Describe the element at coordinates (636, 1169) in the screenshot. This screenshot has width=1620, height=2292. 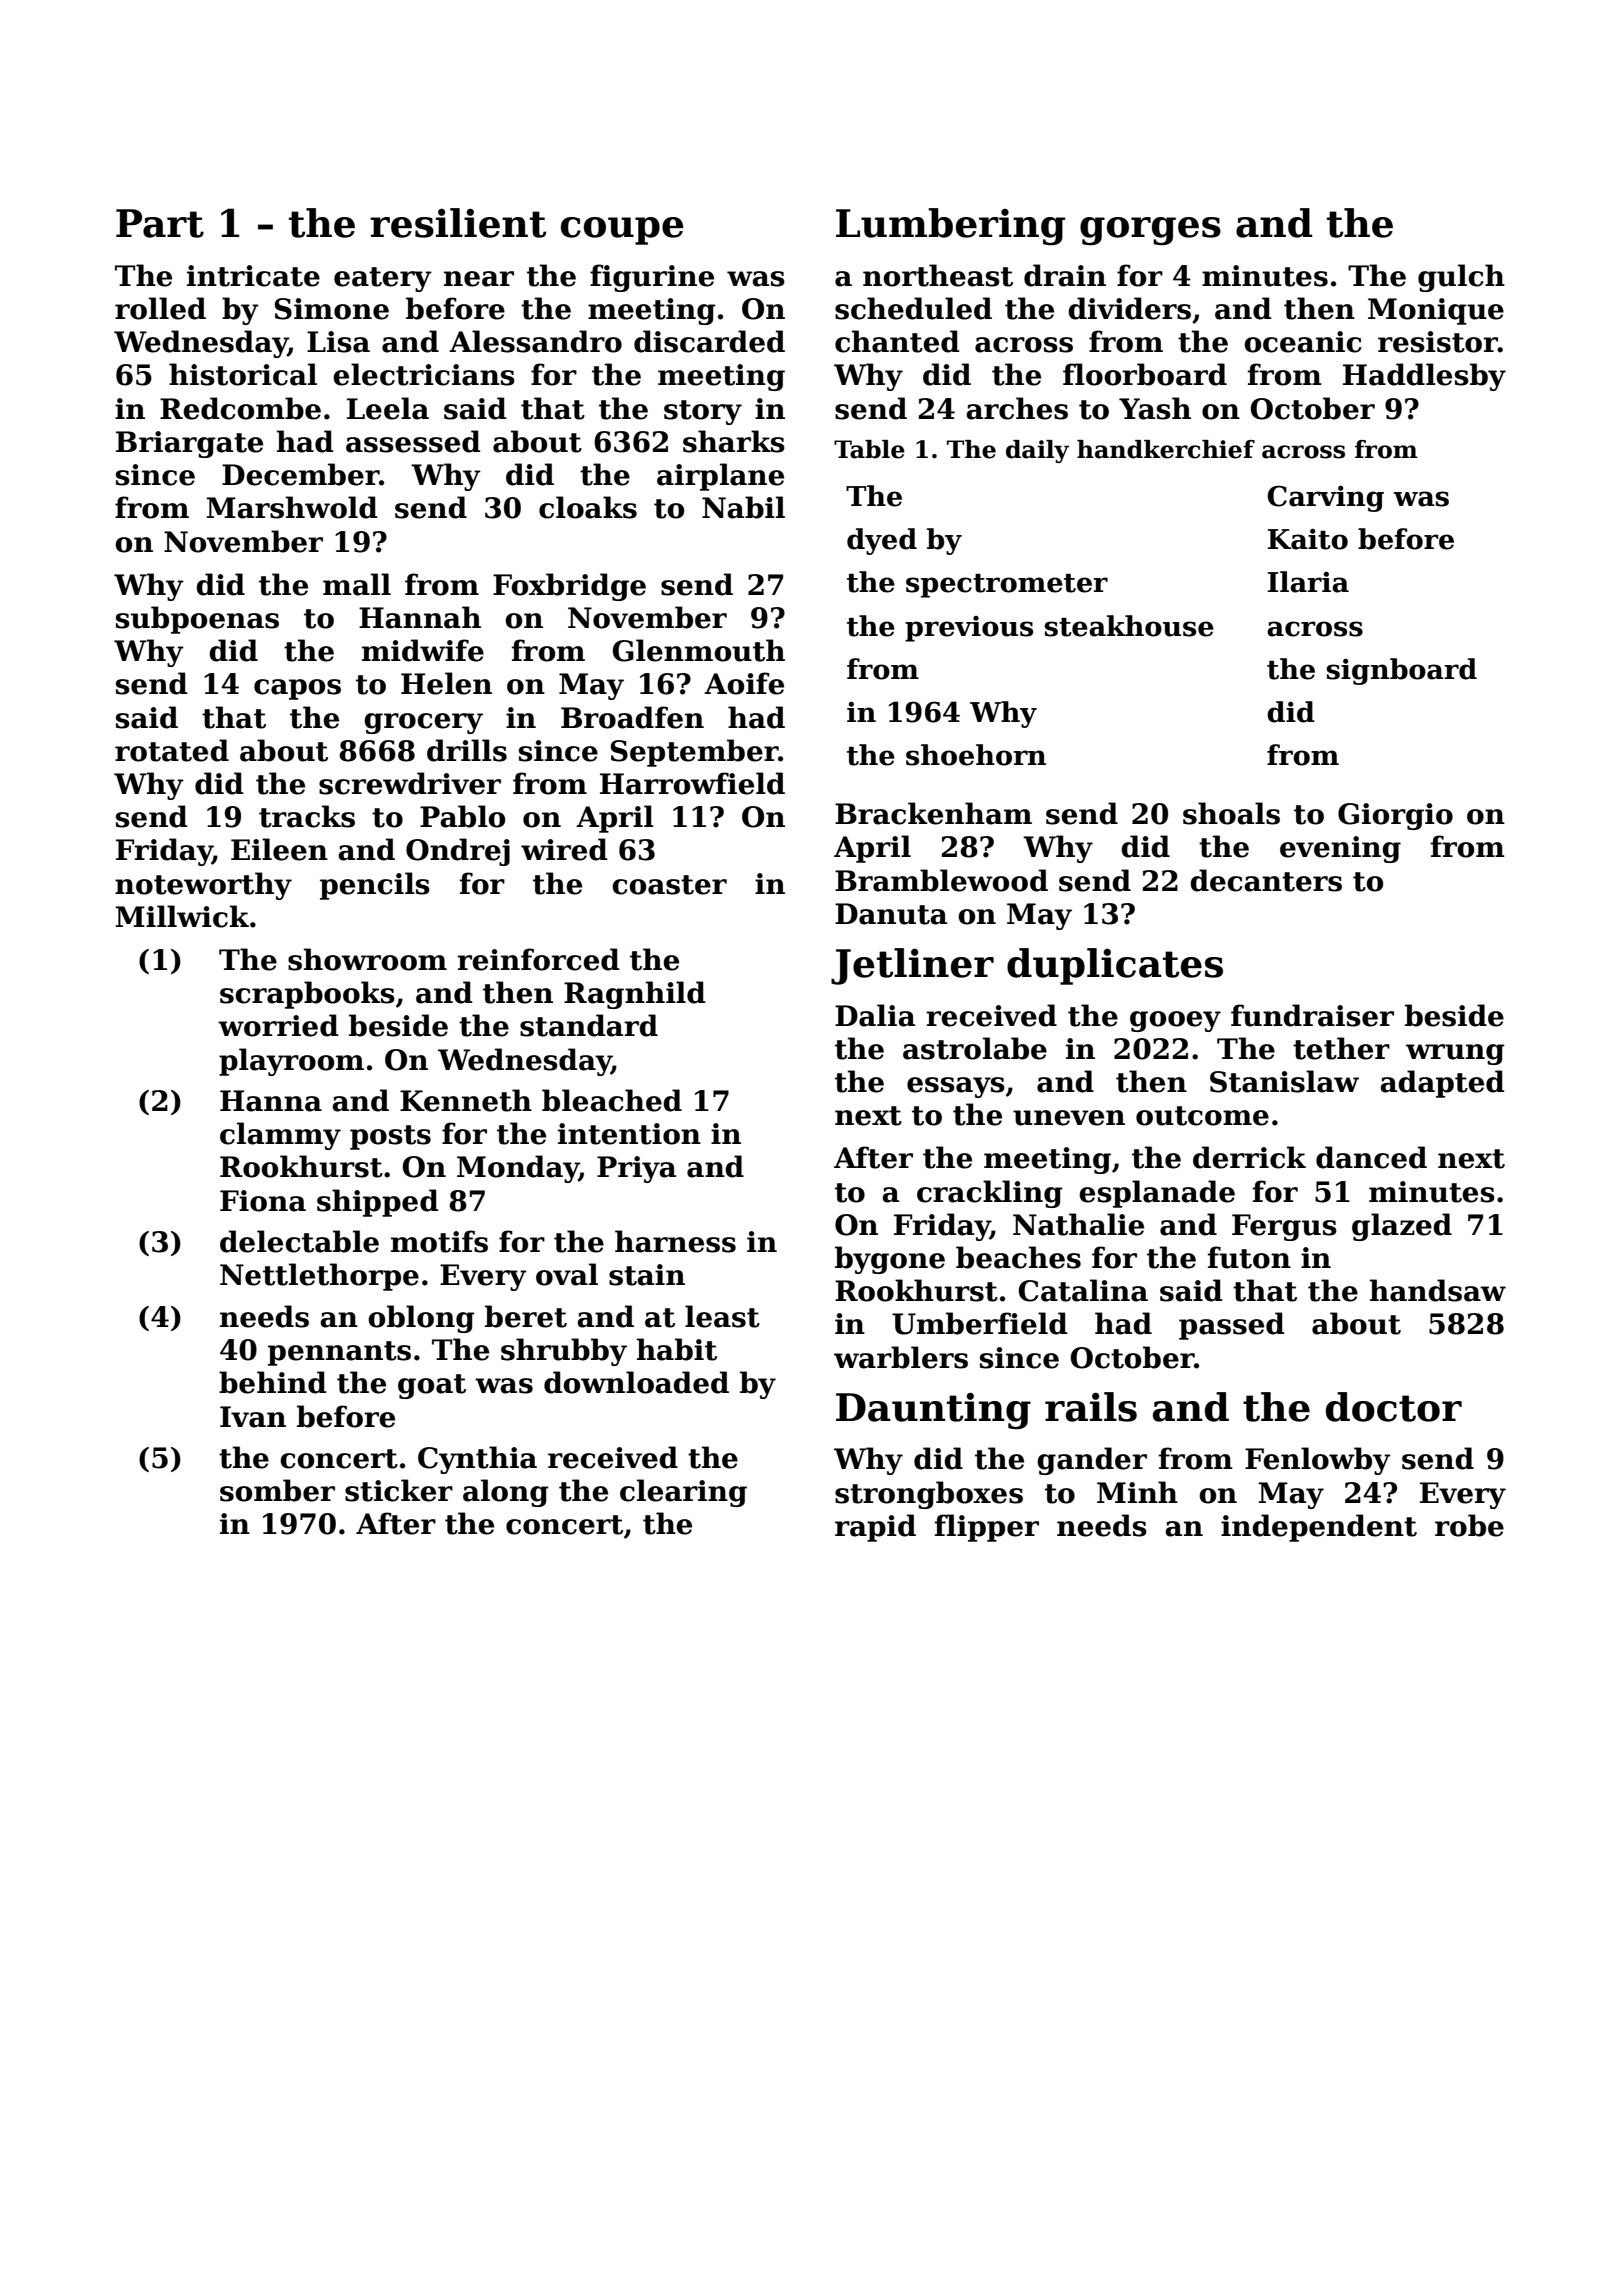
I see `Priya` at that location.
